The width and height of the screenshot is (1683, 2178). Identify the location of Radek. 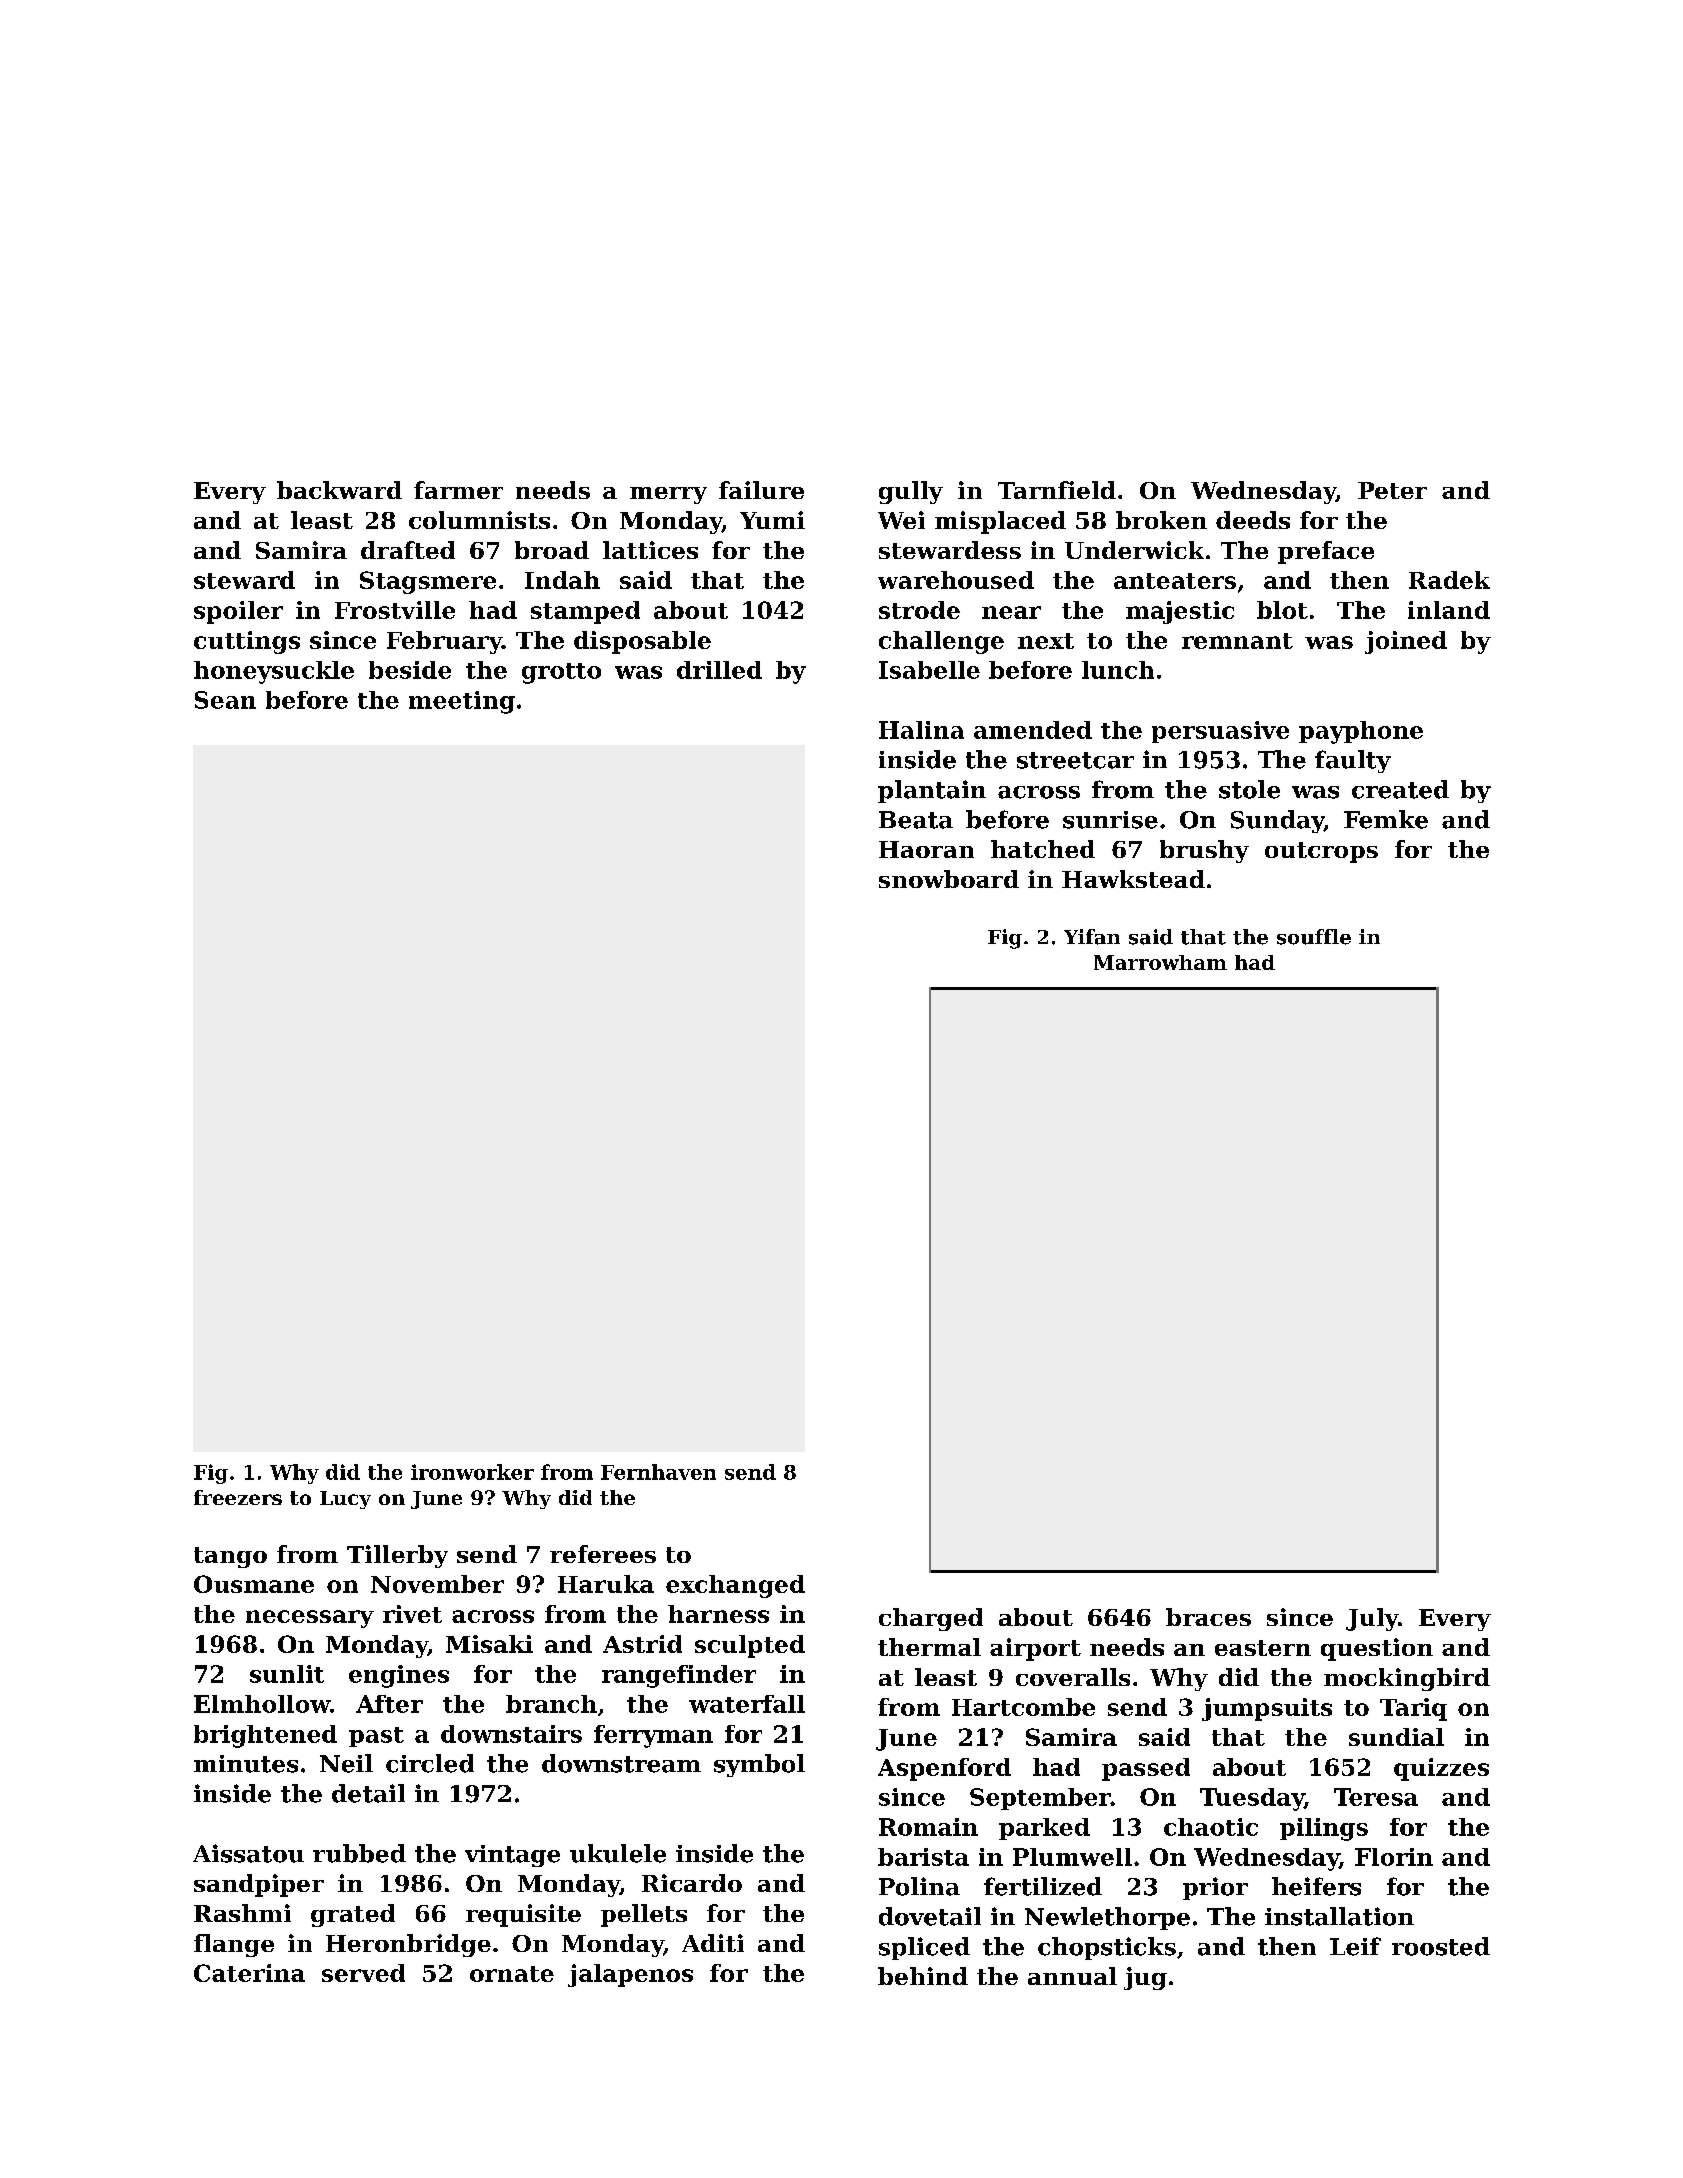
(1449, 580).
